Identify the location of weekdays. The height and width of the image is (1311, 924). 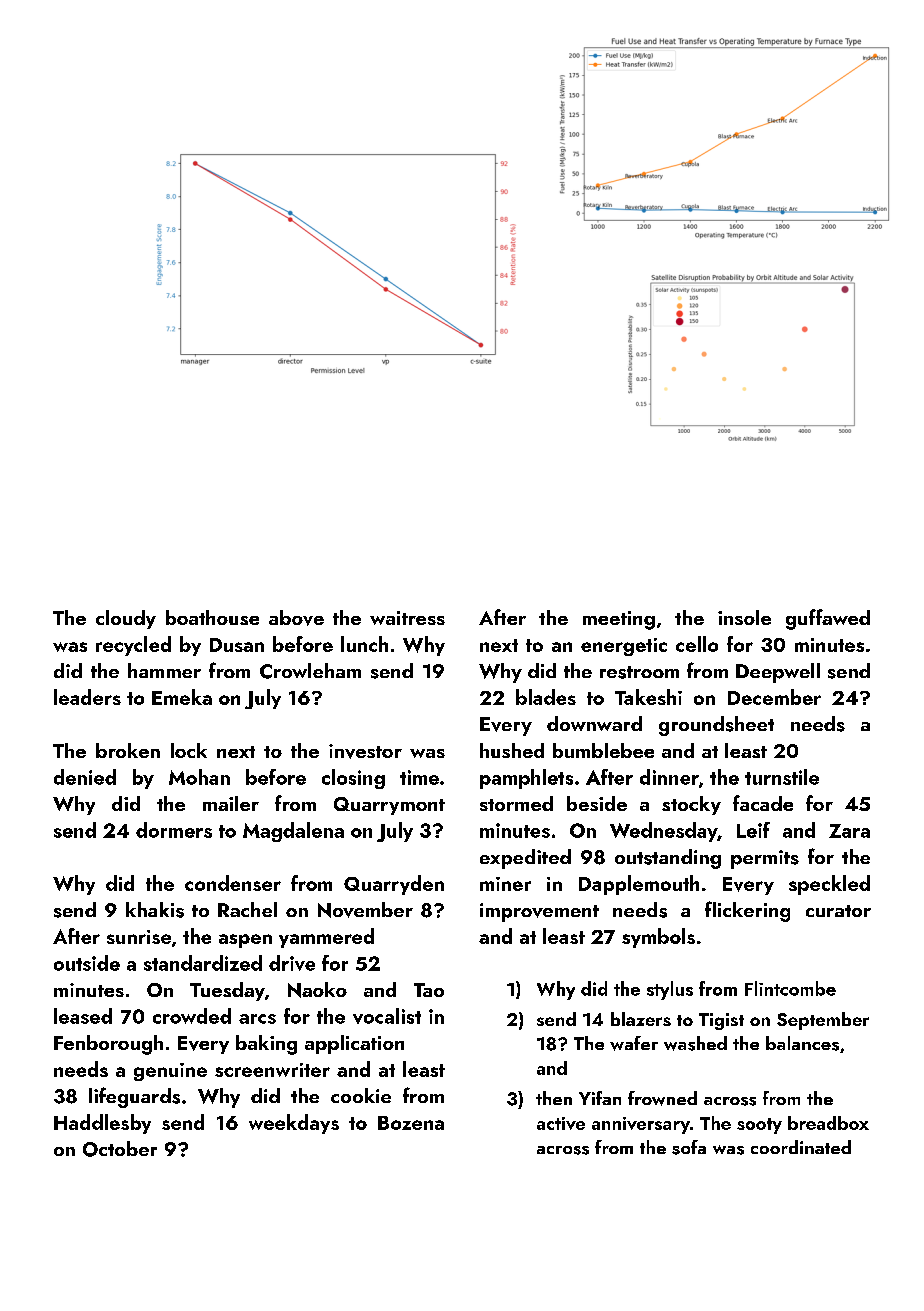
(294, 1124).
